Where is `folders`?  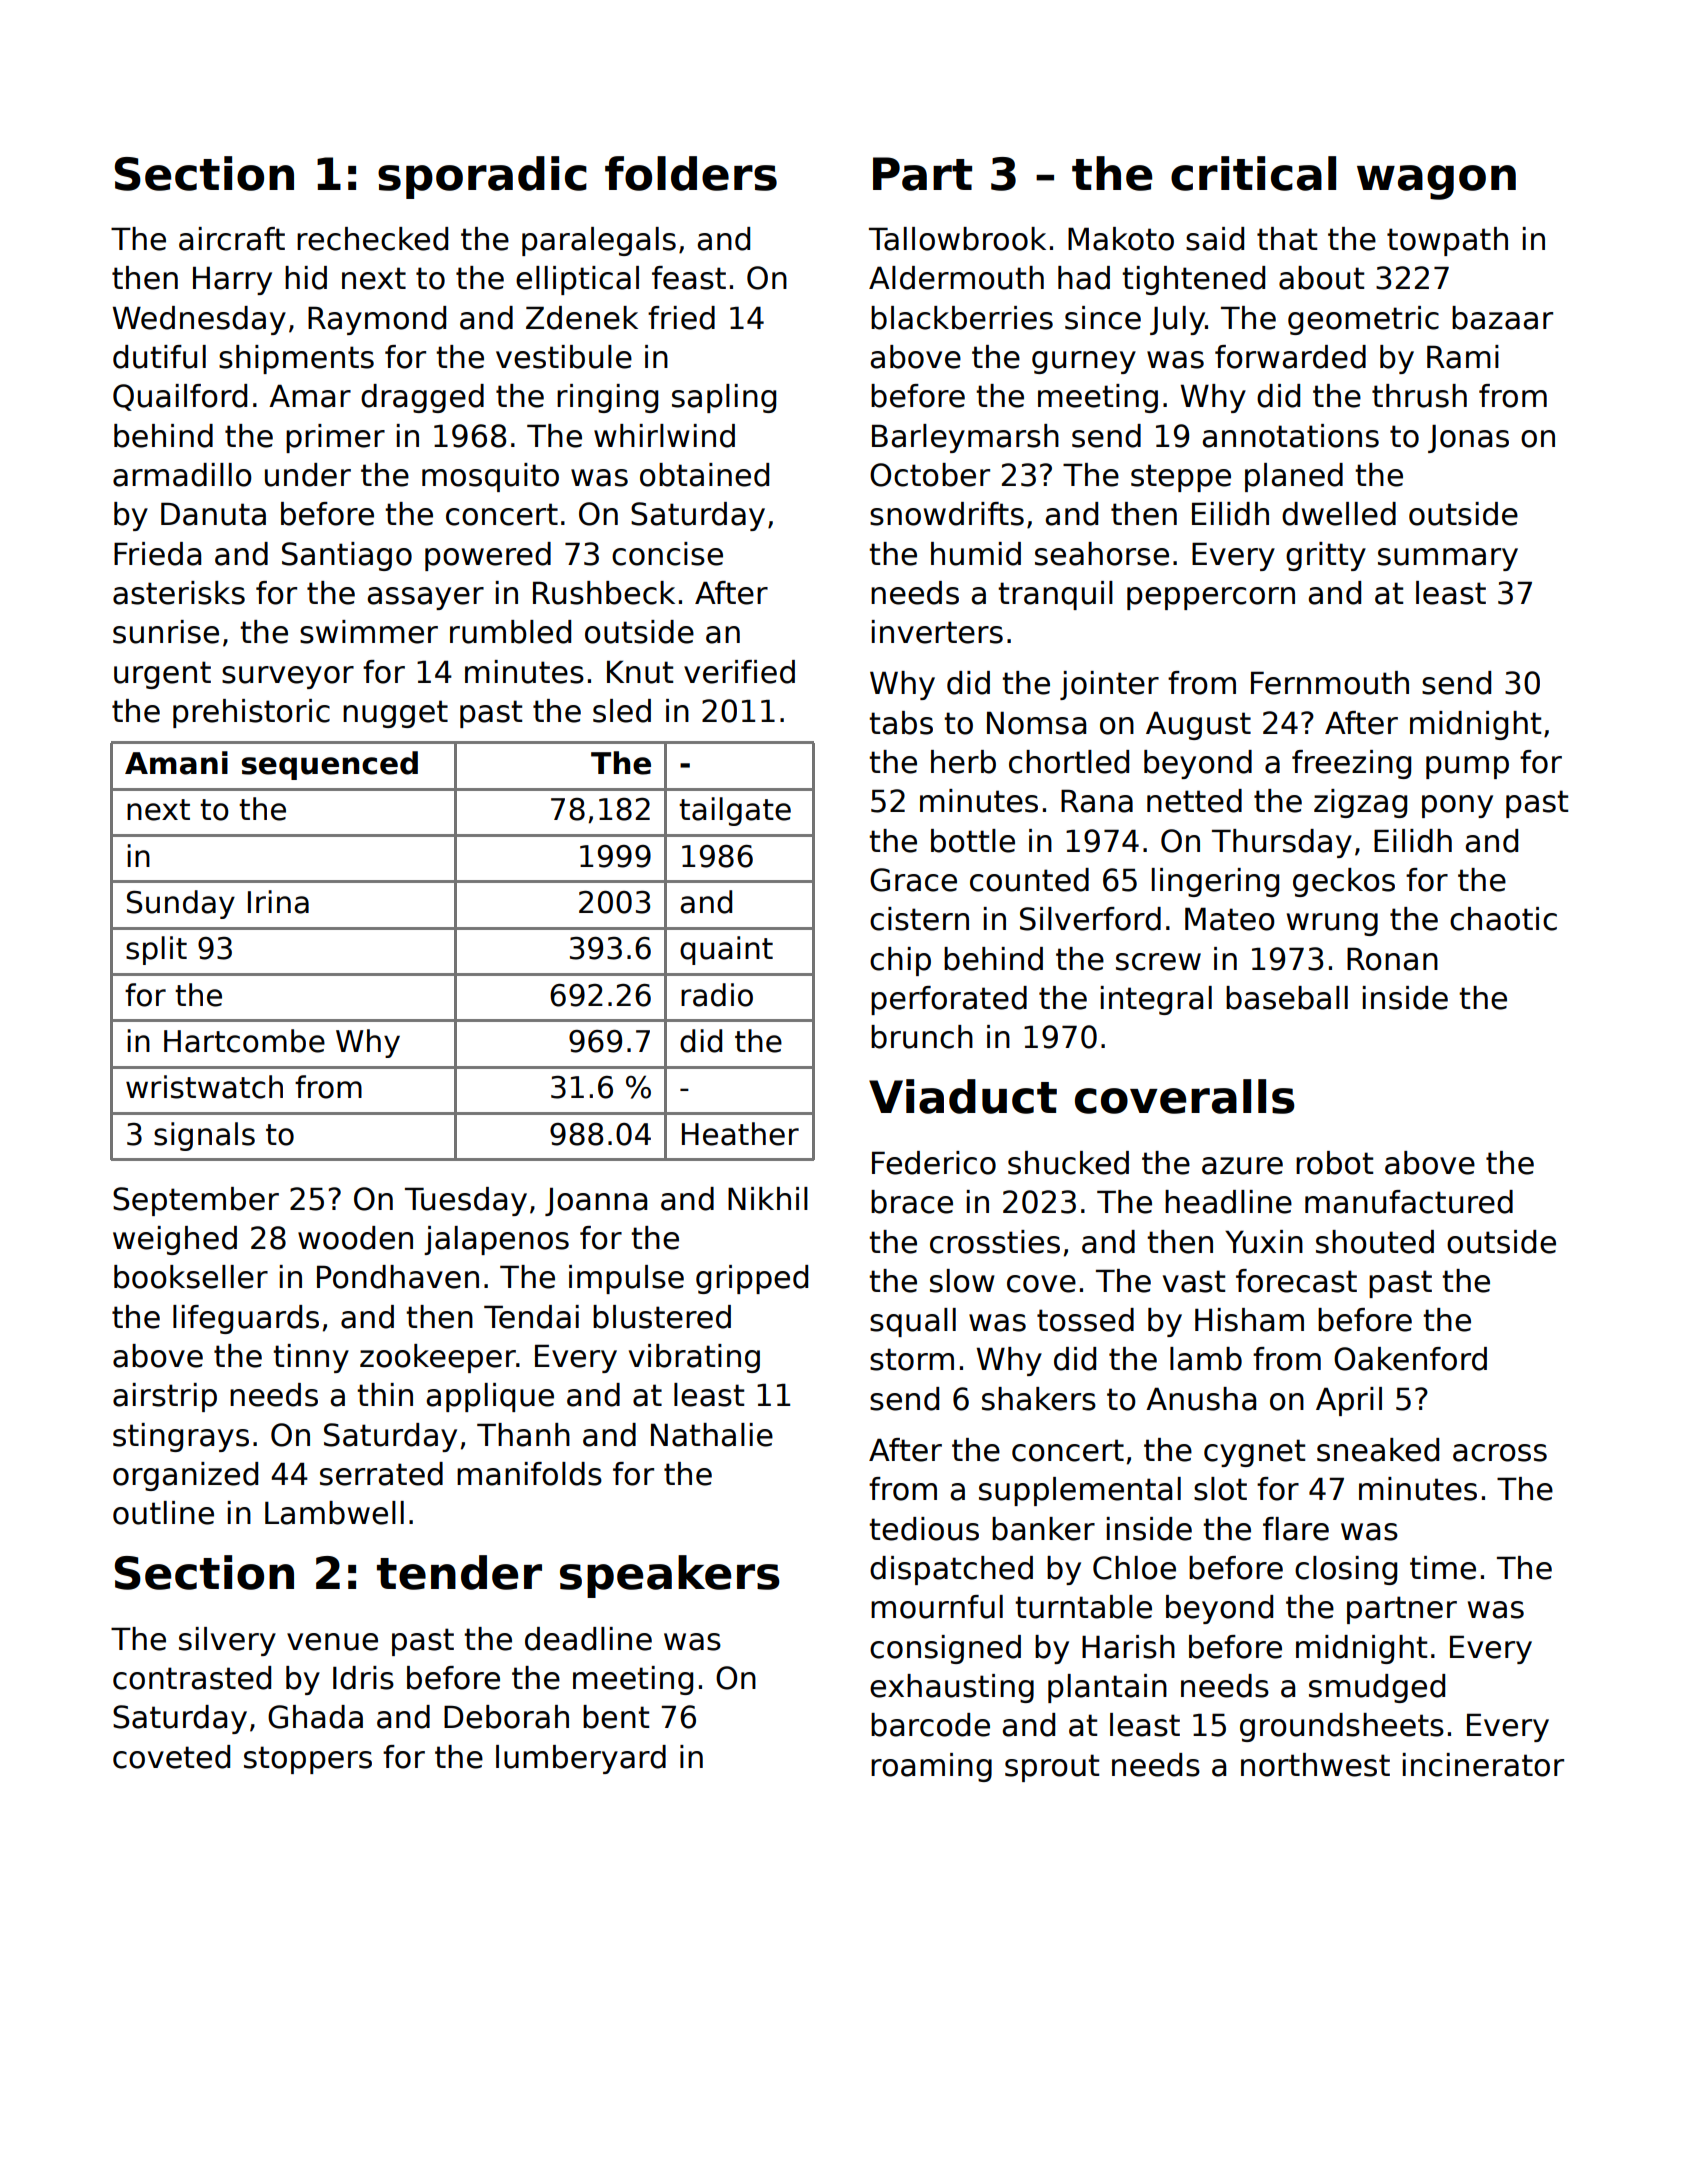 folders is located at coordinates (691, 173).
